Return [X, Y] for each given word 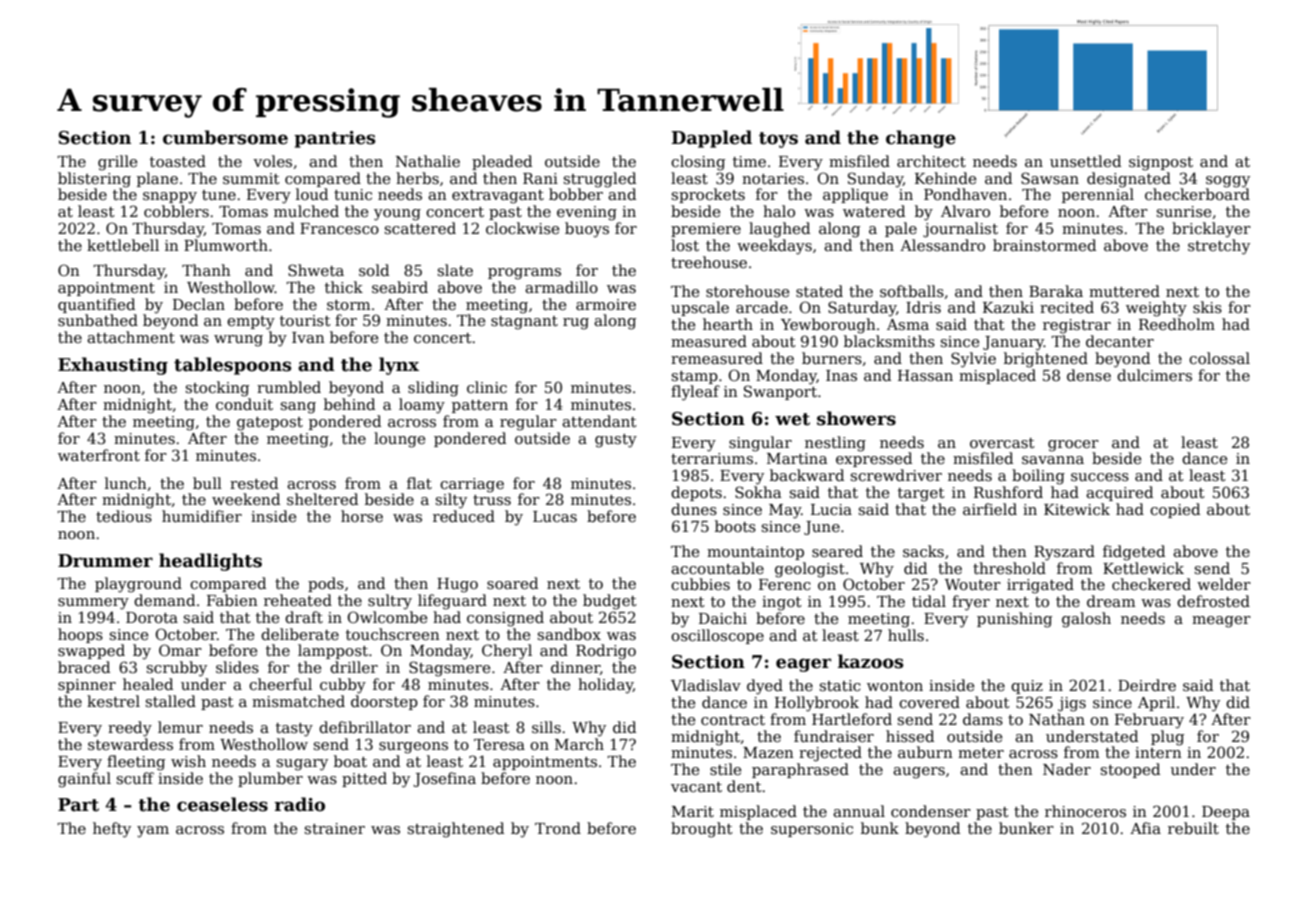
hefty [112, 830]
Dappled [711, 139]
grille [117, 163]
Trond [558, 828]
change [921, 139]
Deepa [1226, 813]
